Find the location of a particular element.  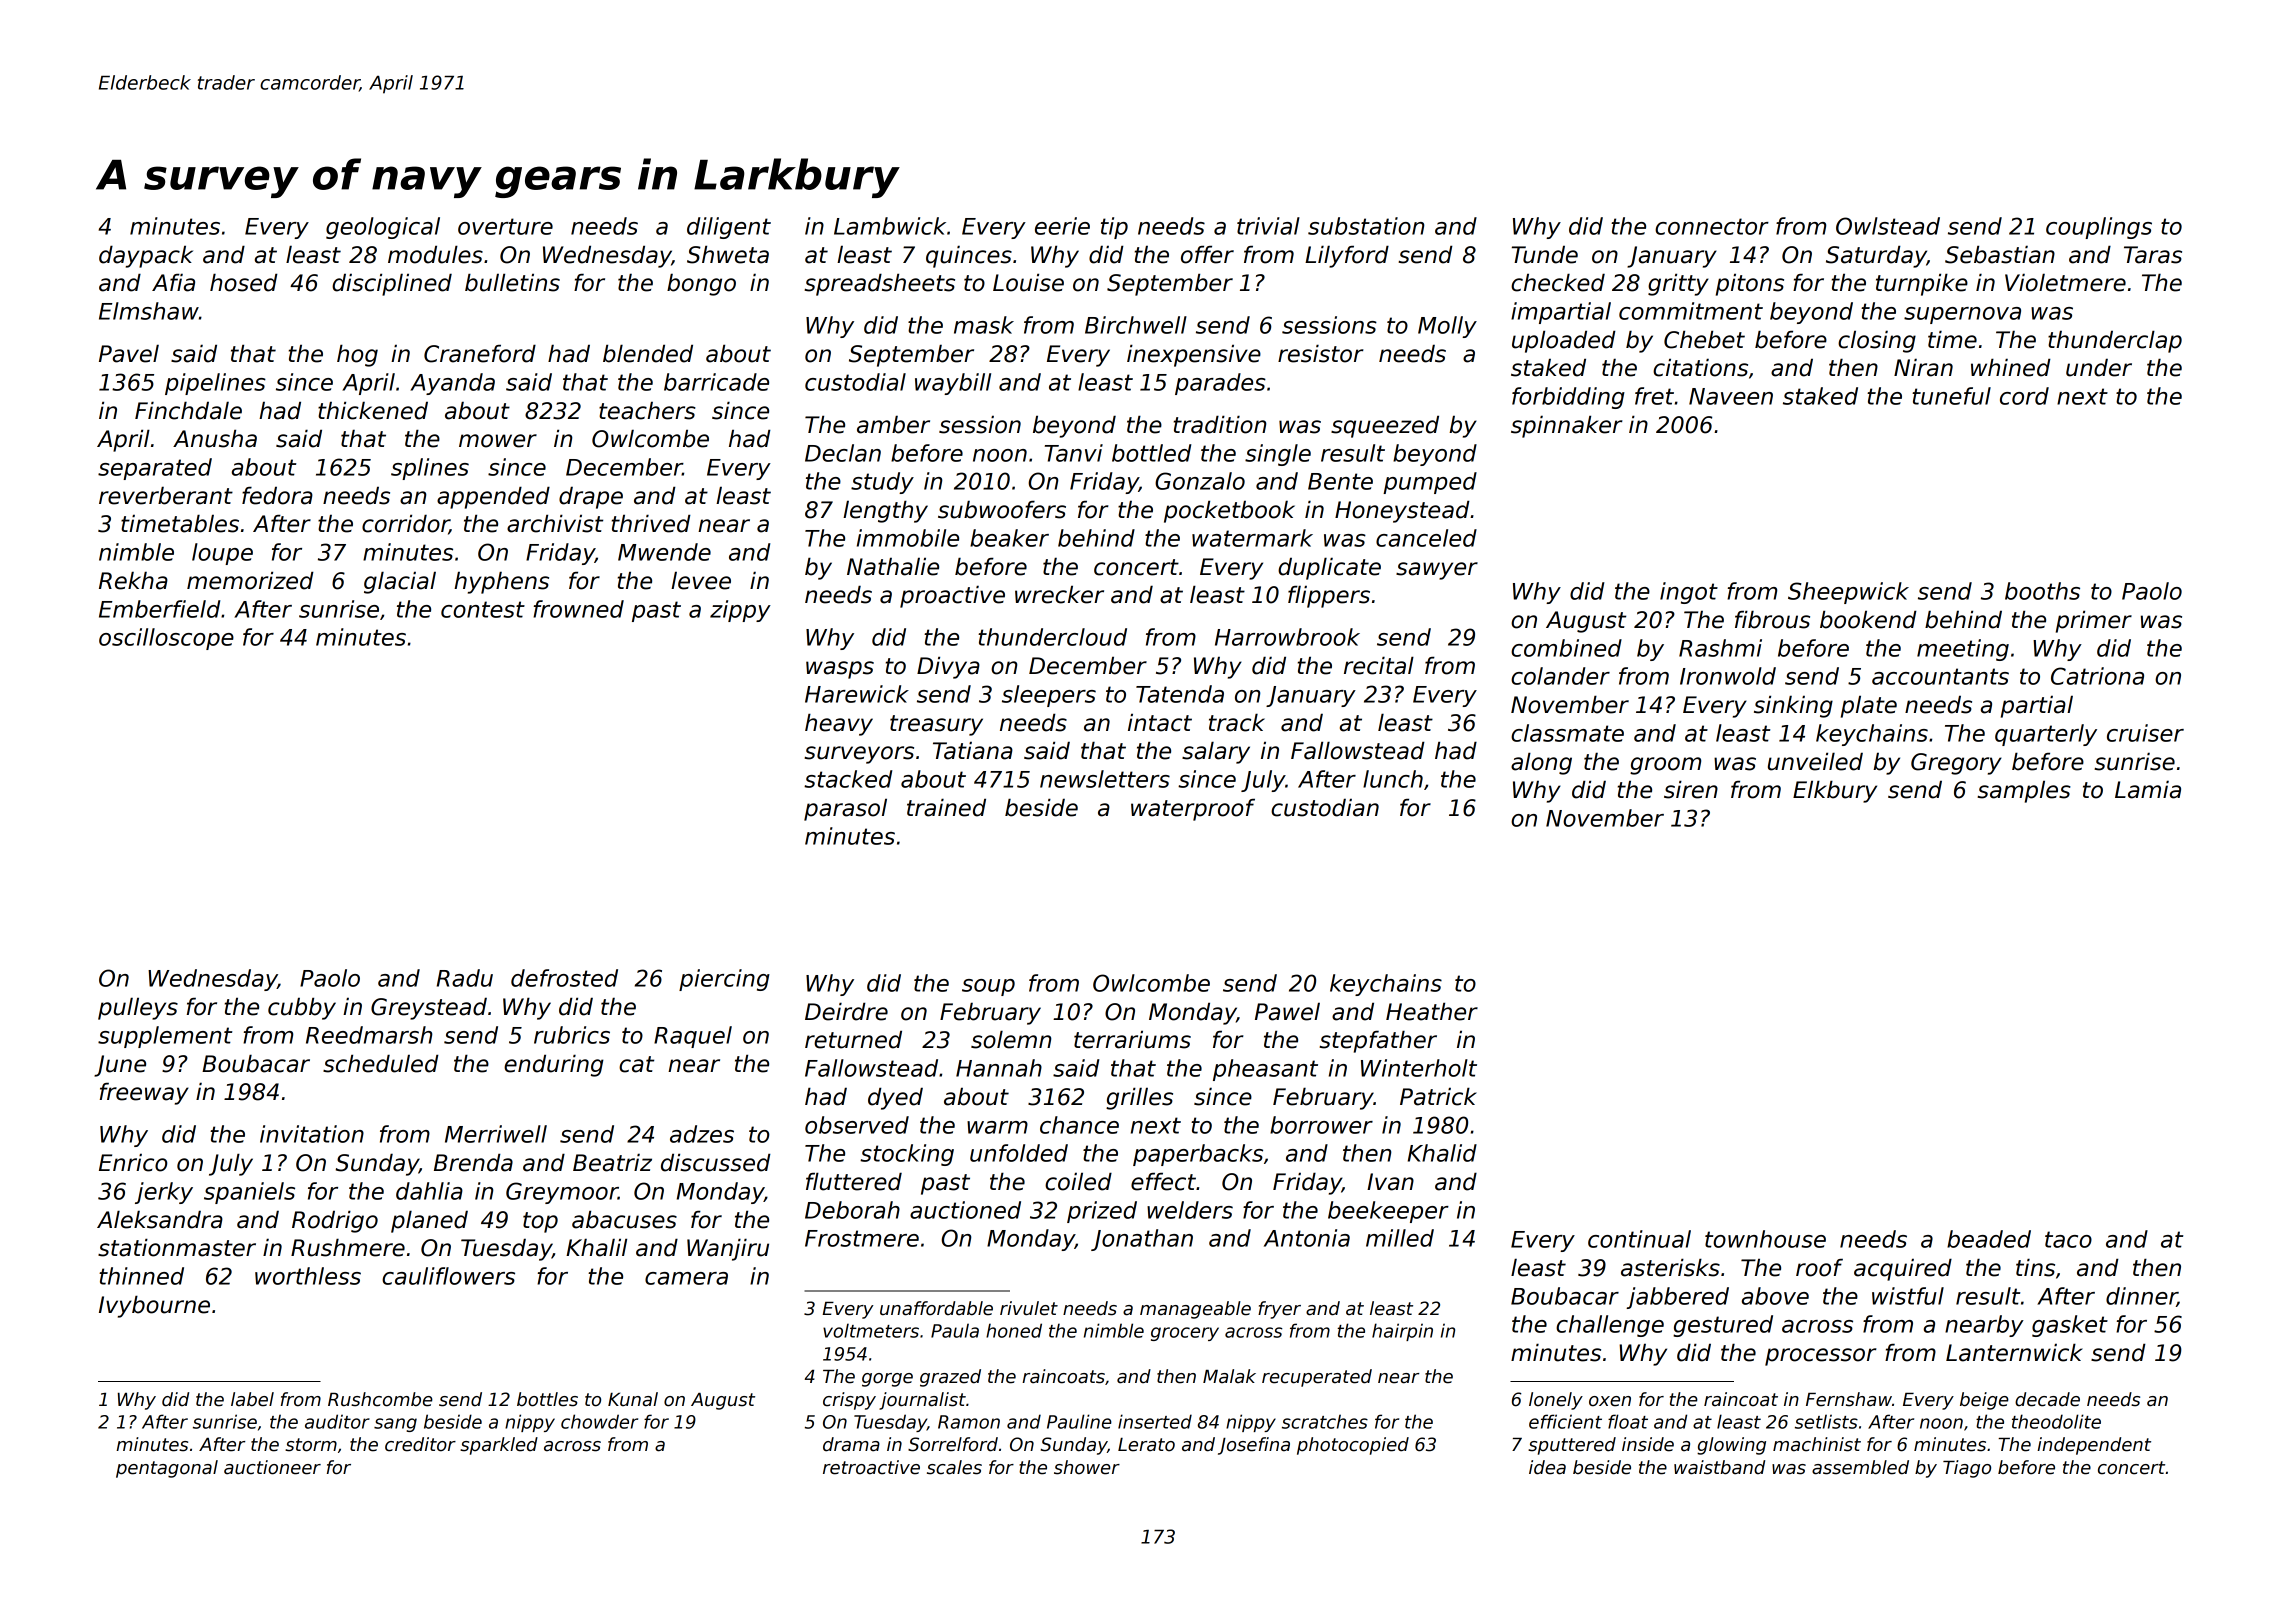

tuneful is located at coordinates (1951, 396).
